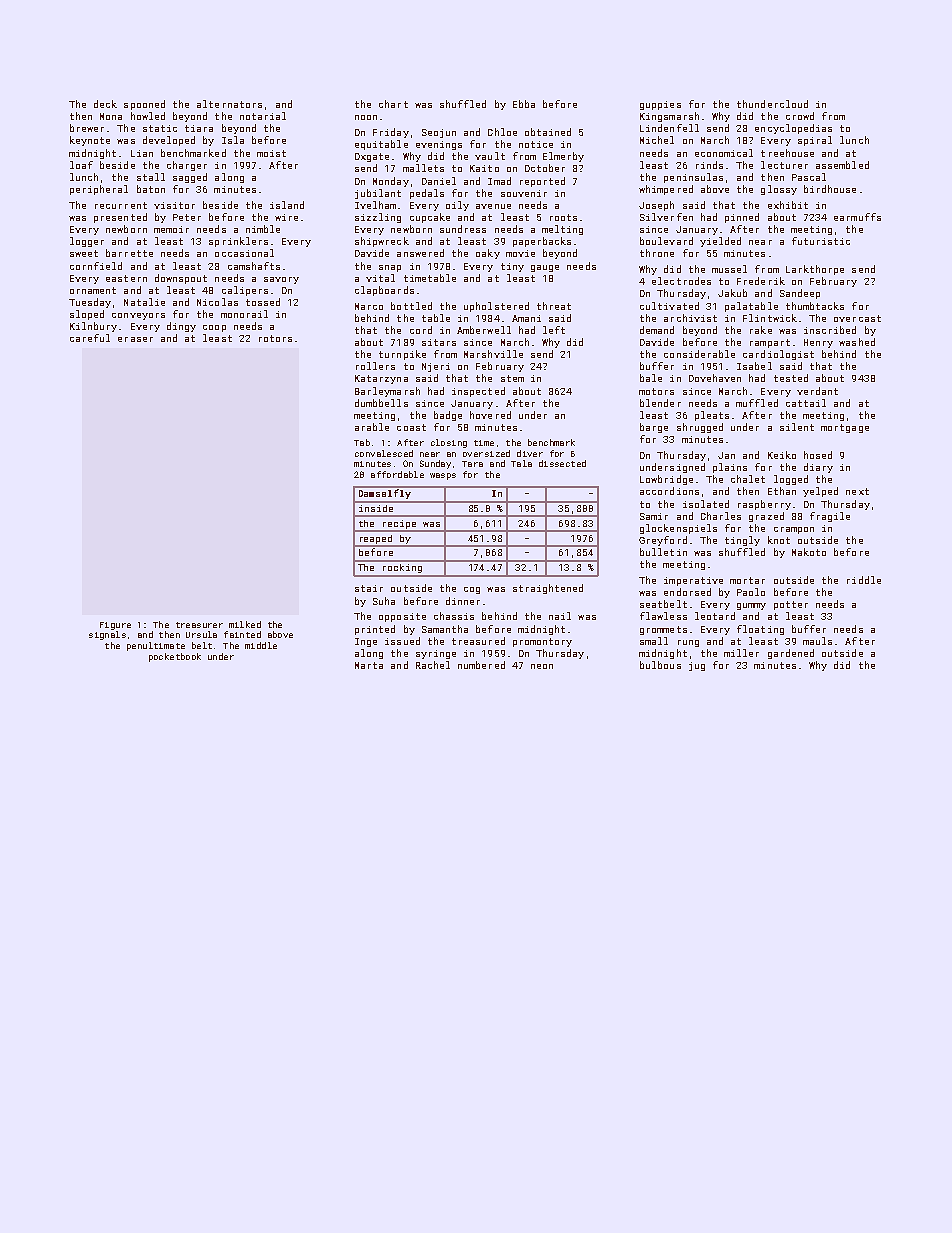 The image size is (952, 1233). I want to click on Ebba, so click(524, 104).
